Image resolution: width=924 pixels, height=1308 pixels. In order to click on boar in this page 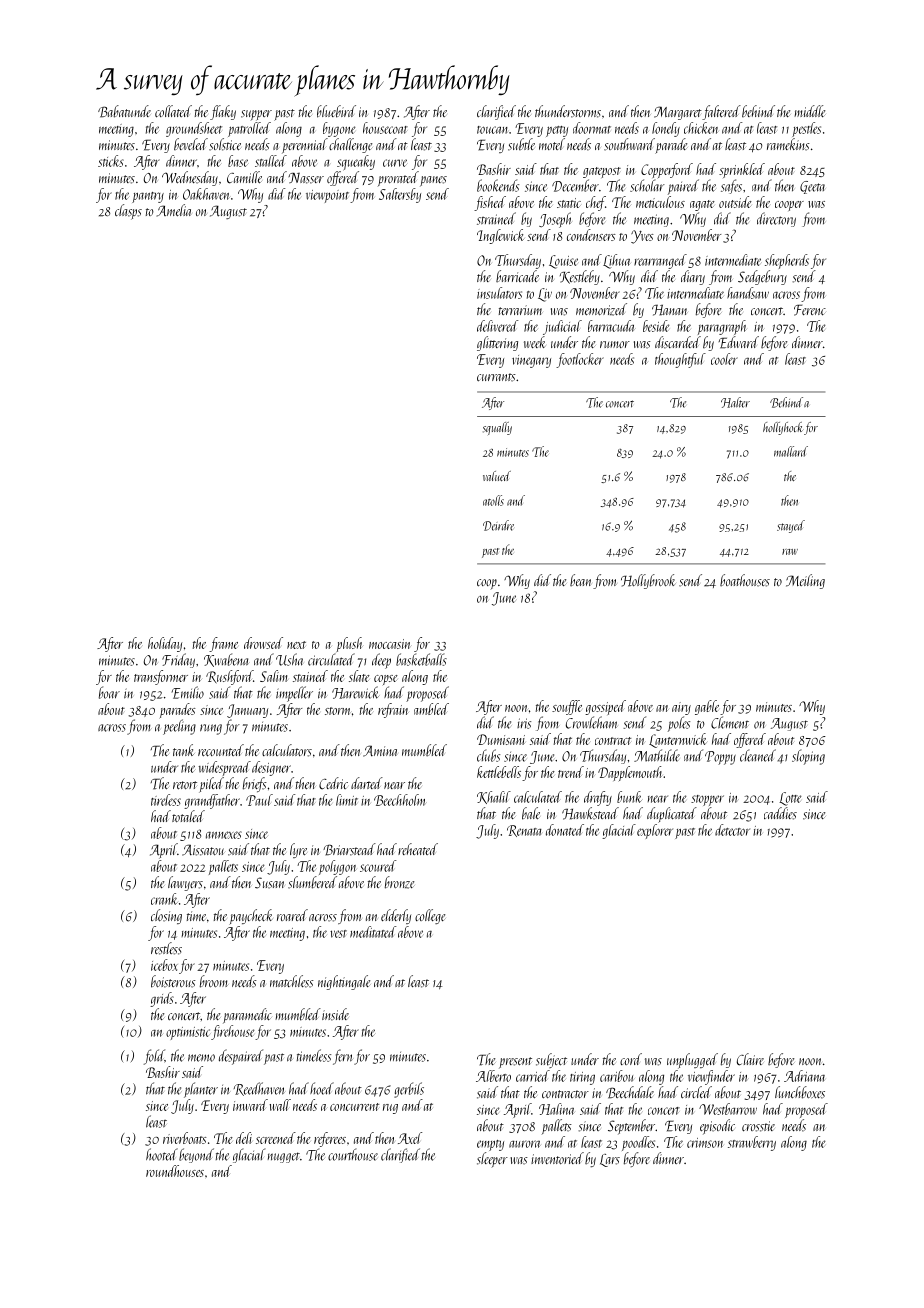, I will do `click(109, 692)`.
